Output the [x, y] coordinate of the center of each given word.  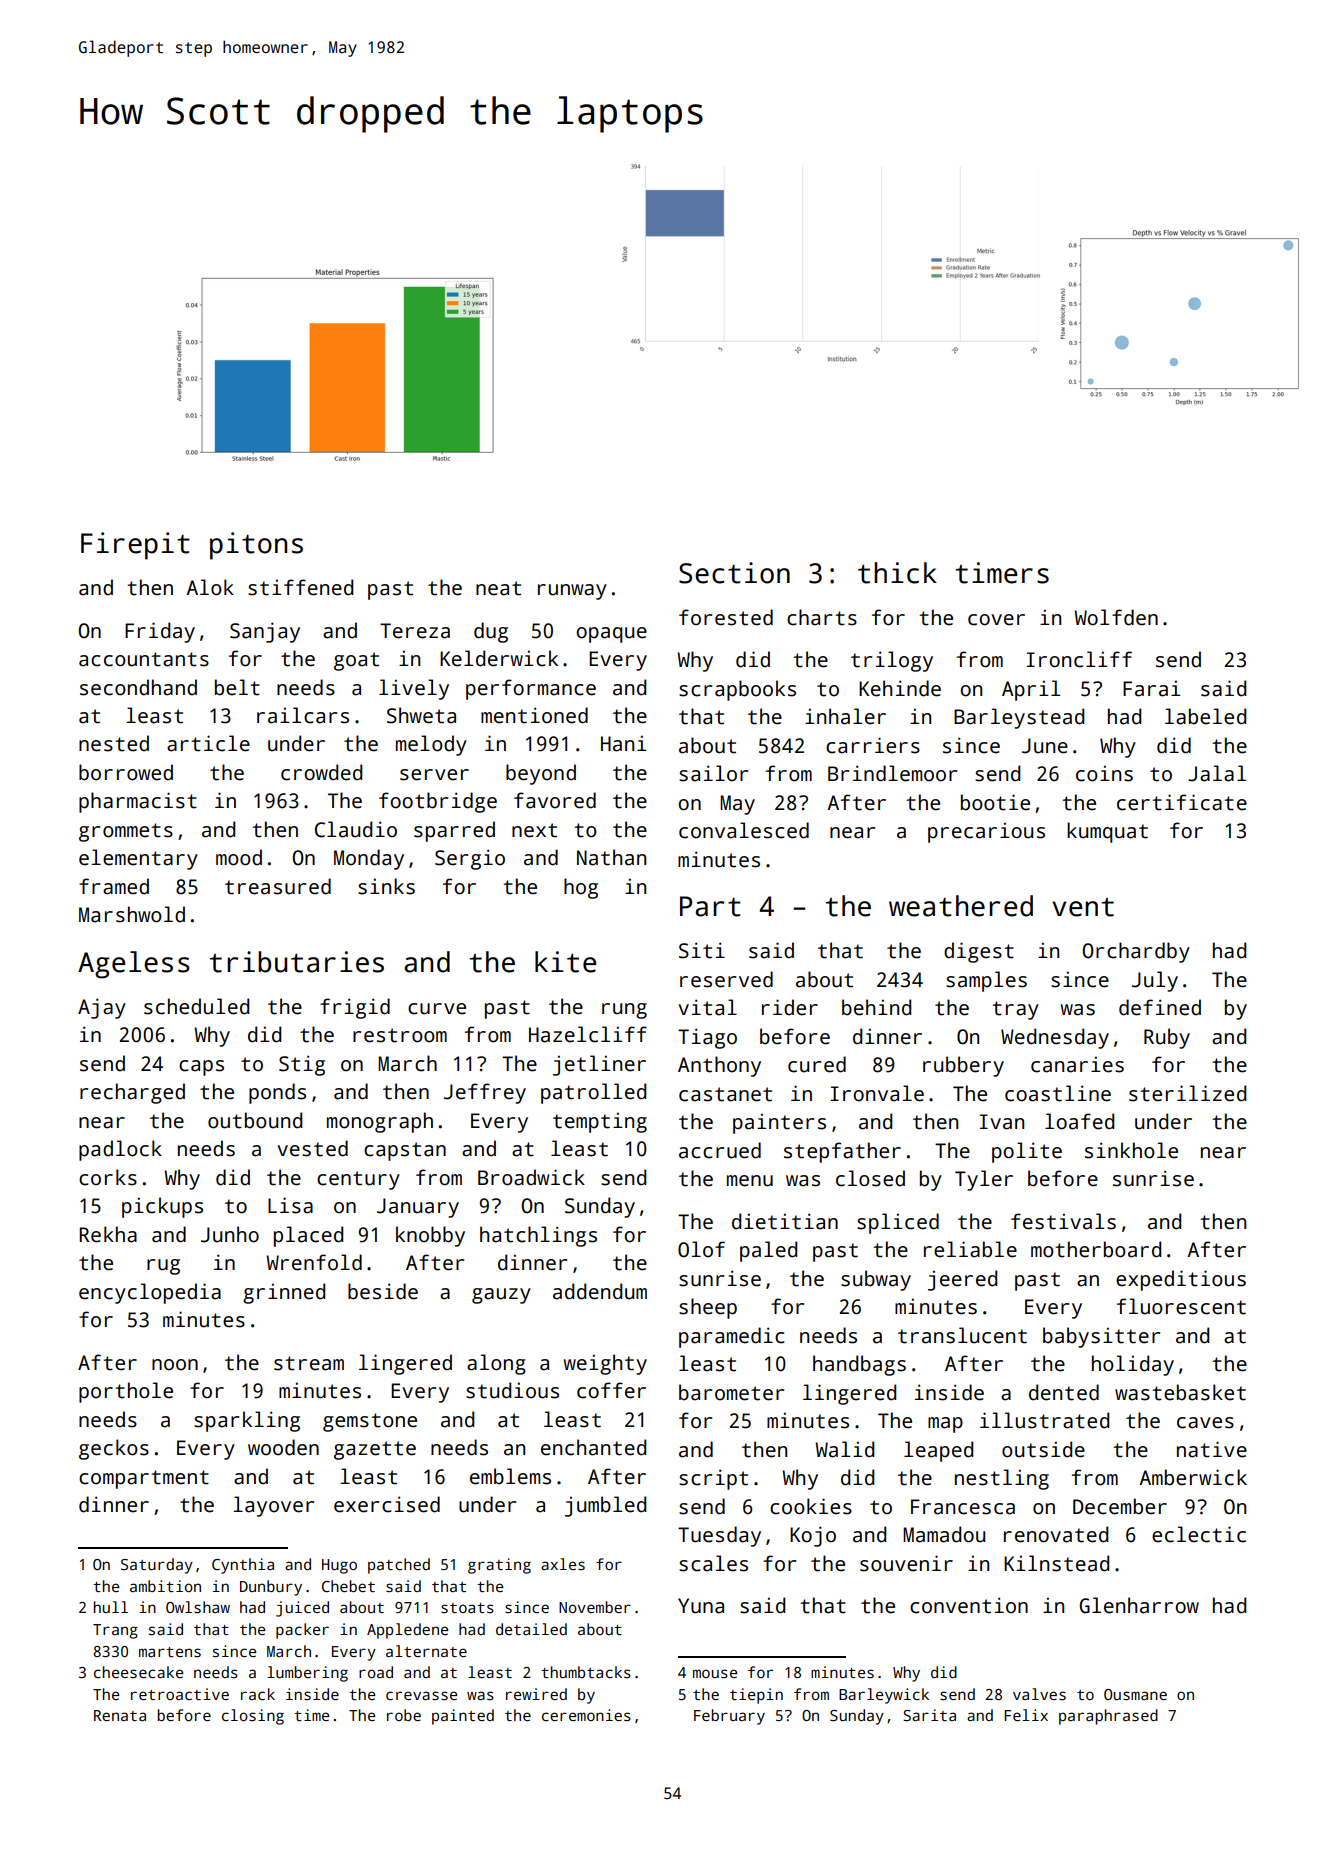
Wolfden [1116, 617]
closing [253, 1717]
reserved [726, 979]
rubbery [963, 1066]
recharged [132, 1093]
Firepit [135, 546]
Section [734, 573]
